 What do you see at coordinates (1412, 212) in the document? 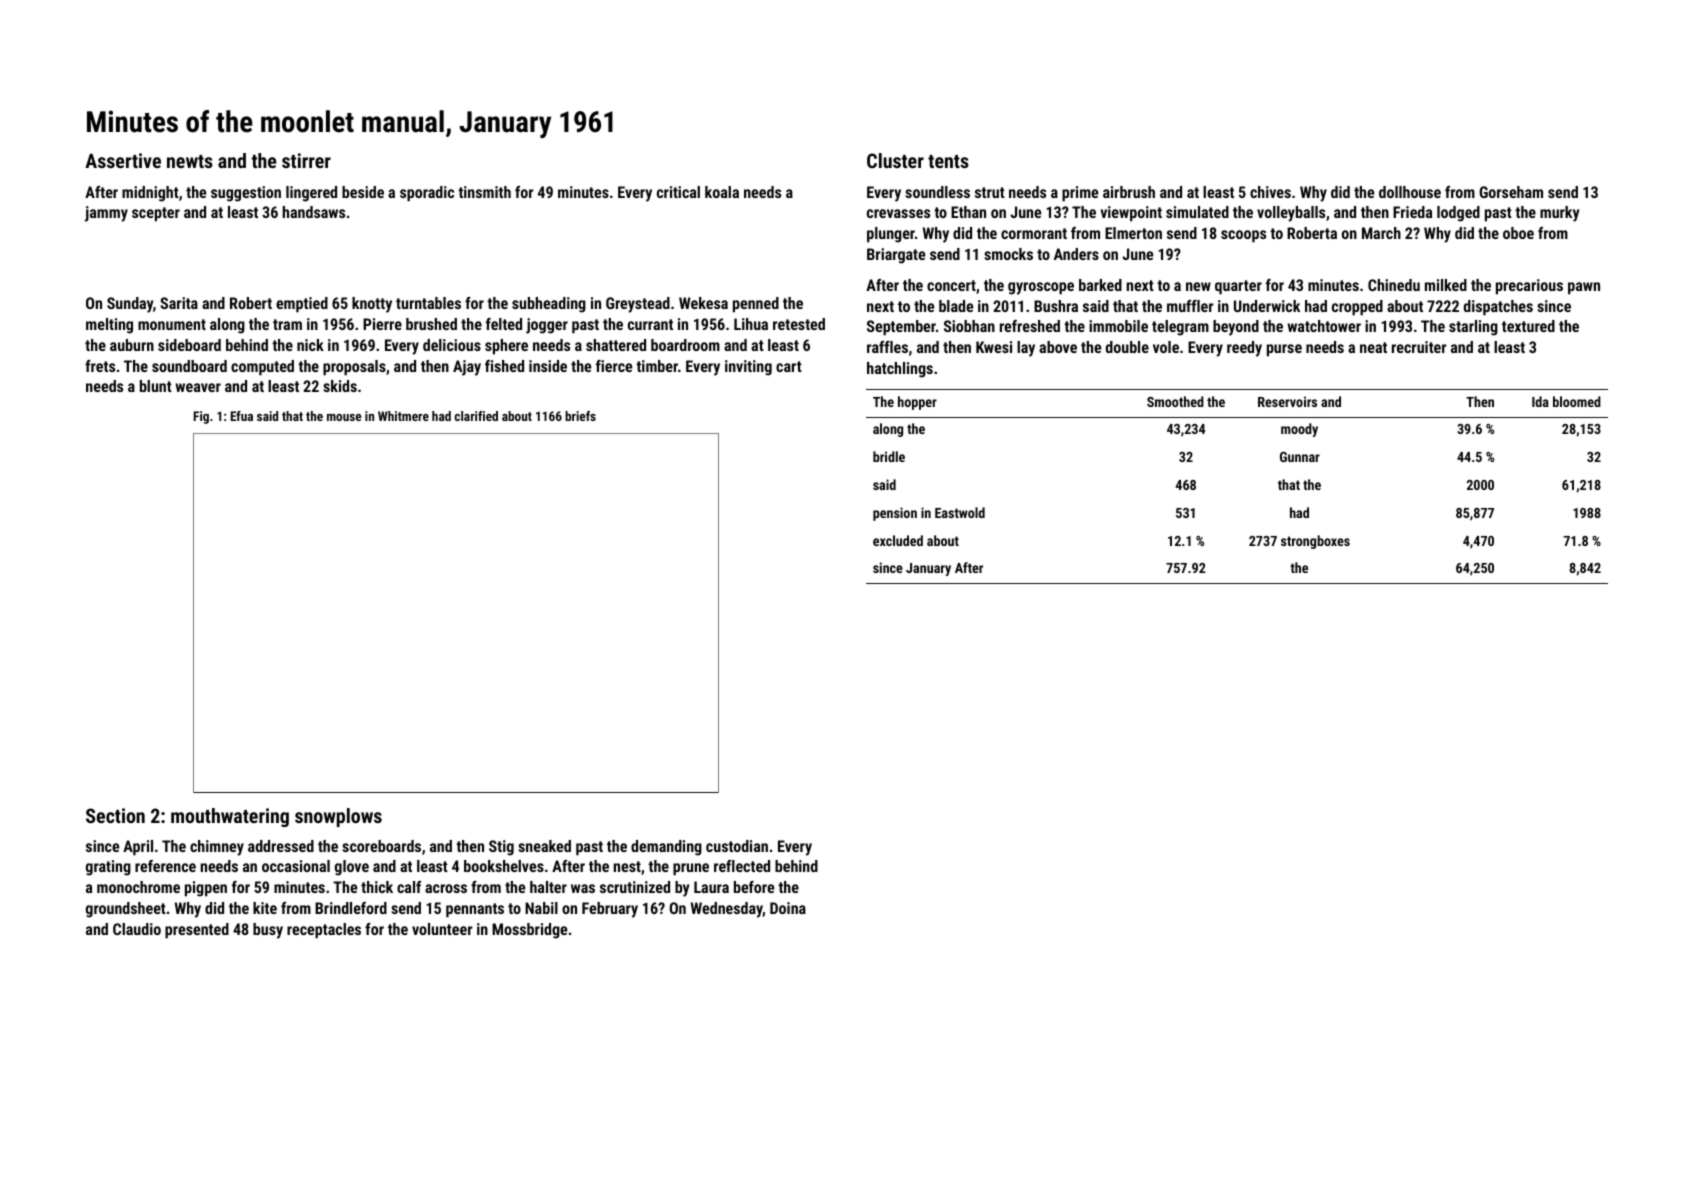
I see `Frieda` at bounding box center [1412, 212].
